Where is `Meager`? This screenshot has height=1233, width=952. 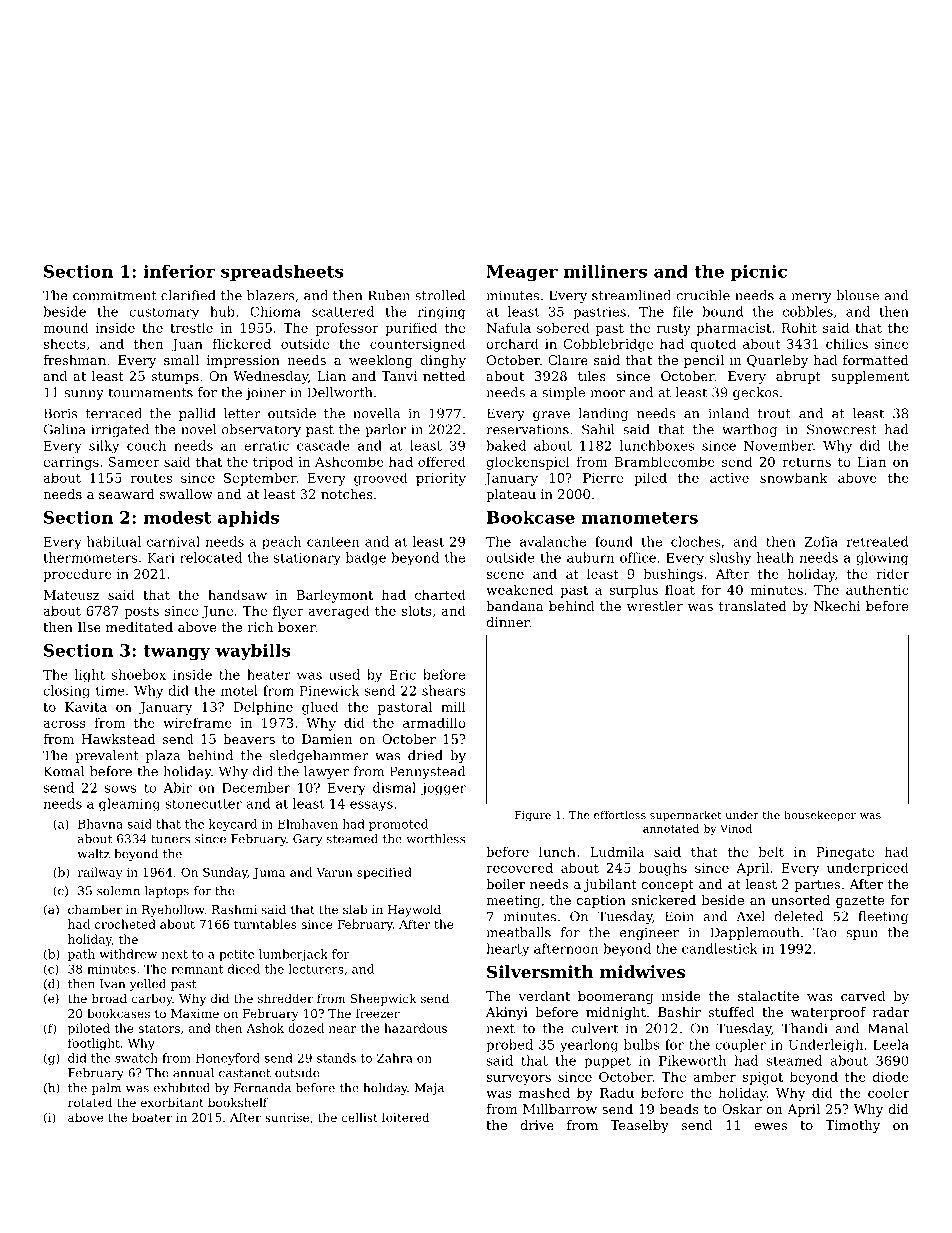 Meager is located at coordinates (522, 273).
